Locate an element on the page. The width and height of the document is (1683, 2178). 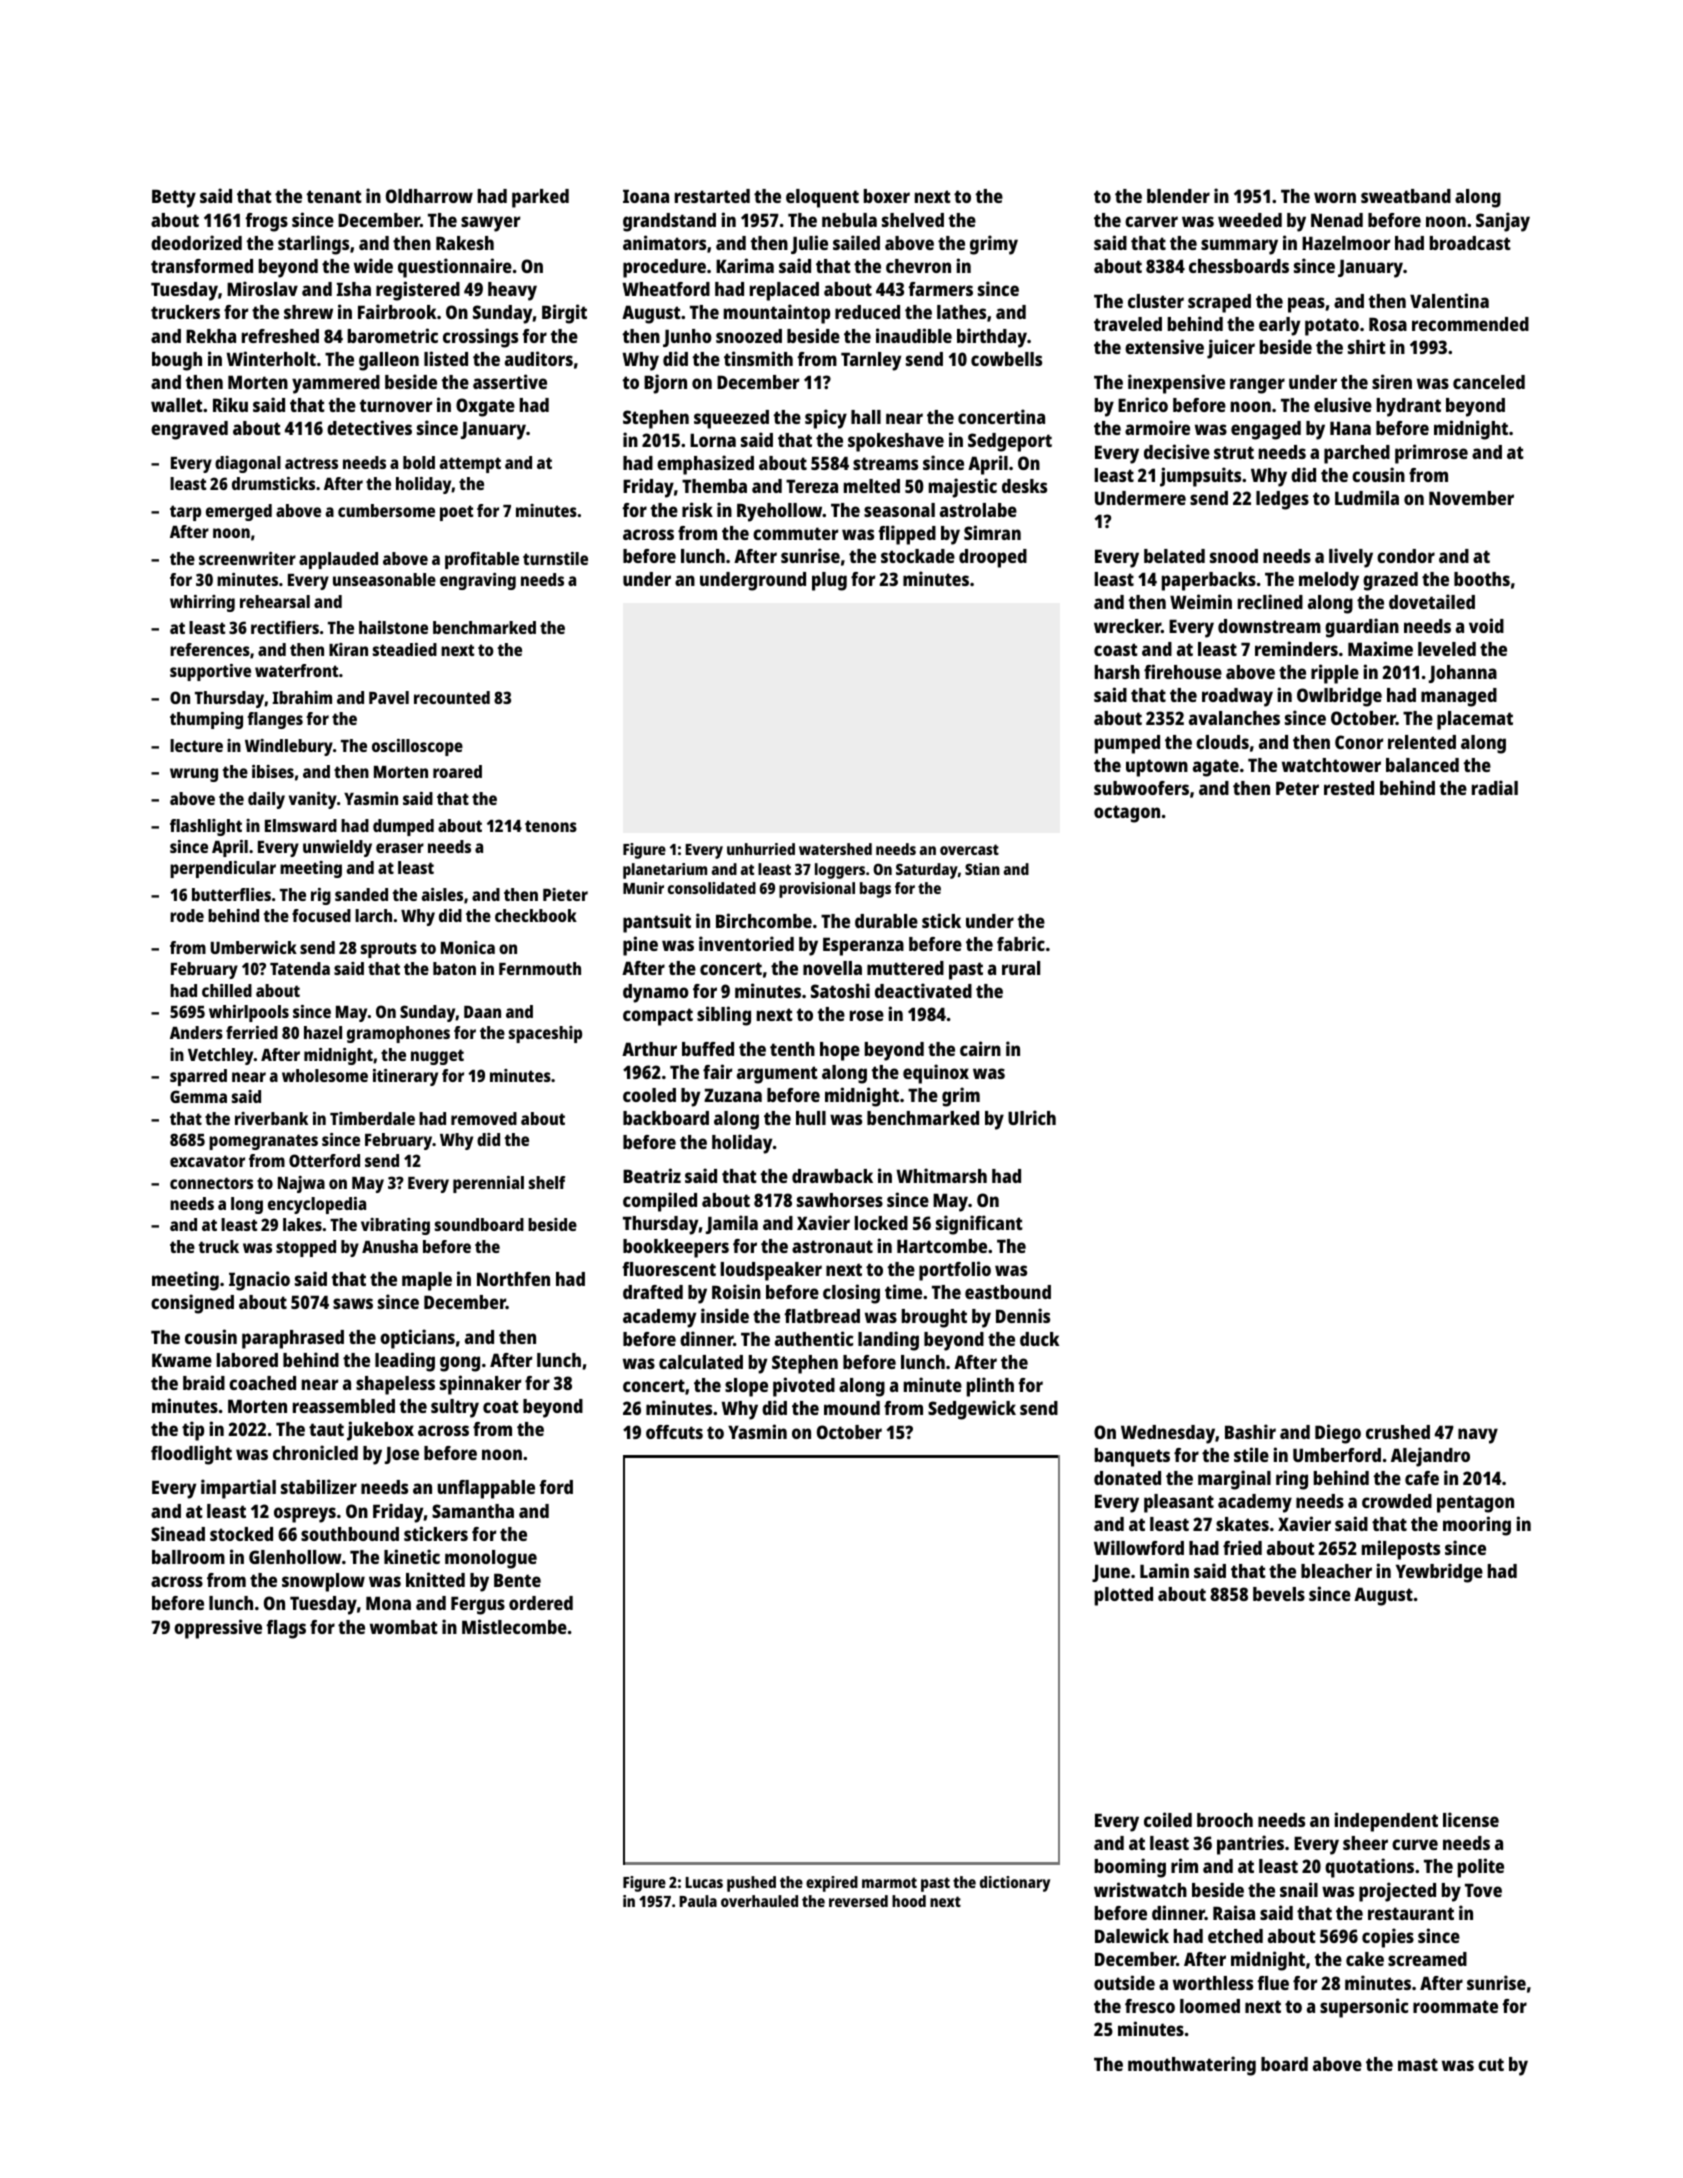
November is located at coordinates (1471, 498).
